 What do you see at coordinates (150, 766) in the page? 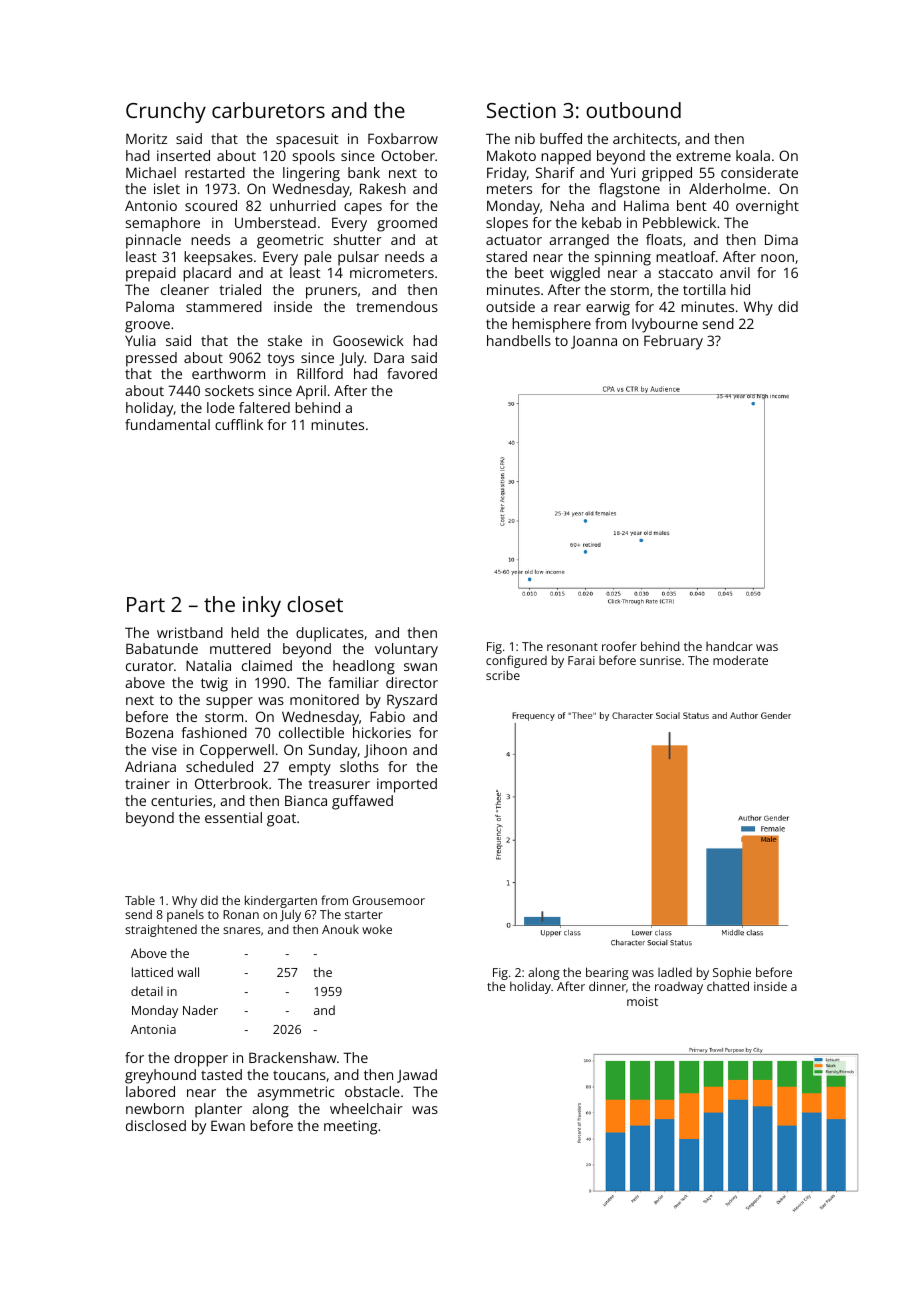
I see `Adriana` at bounding box center [150, 766].
